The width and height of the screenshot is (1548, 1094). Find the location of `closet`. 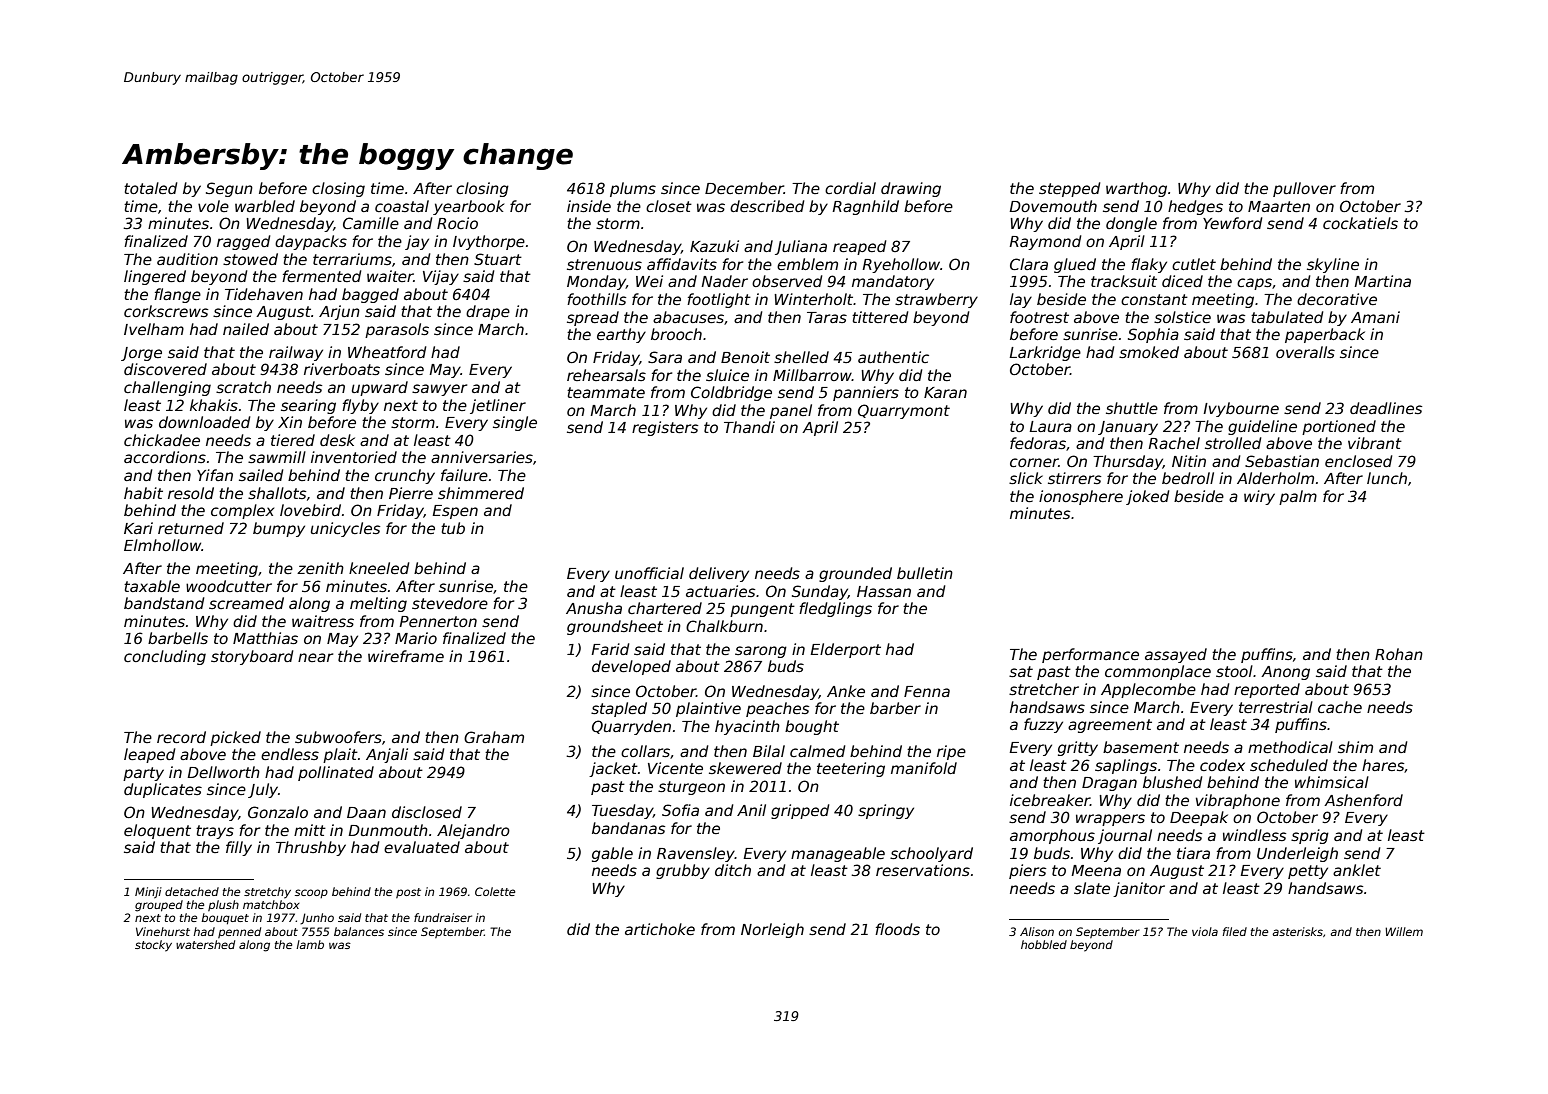

closet is located at coordinates (669, 206).
